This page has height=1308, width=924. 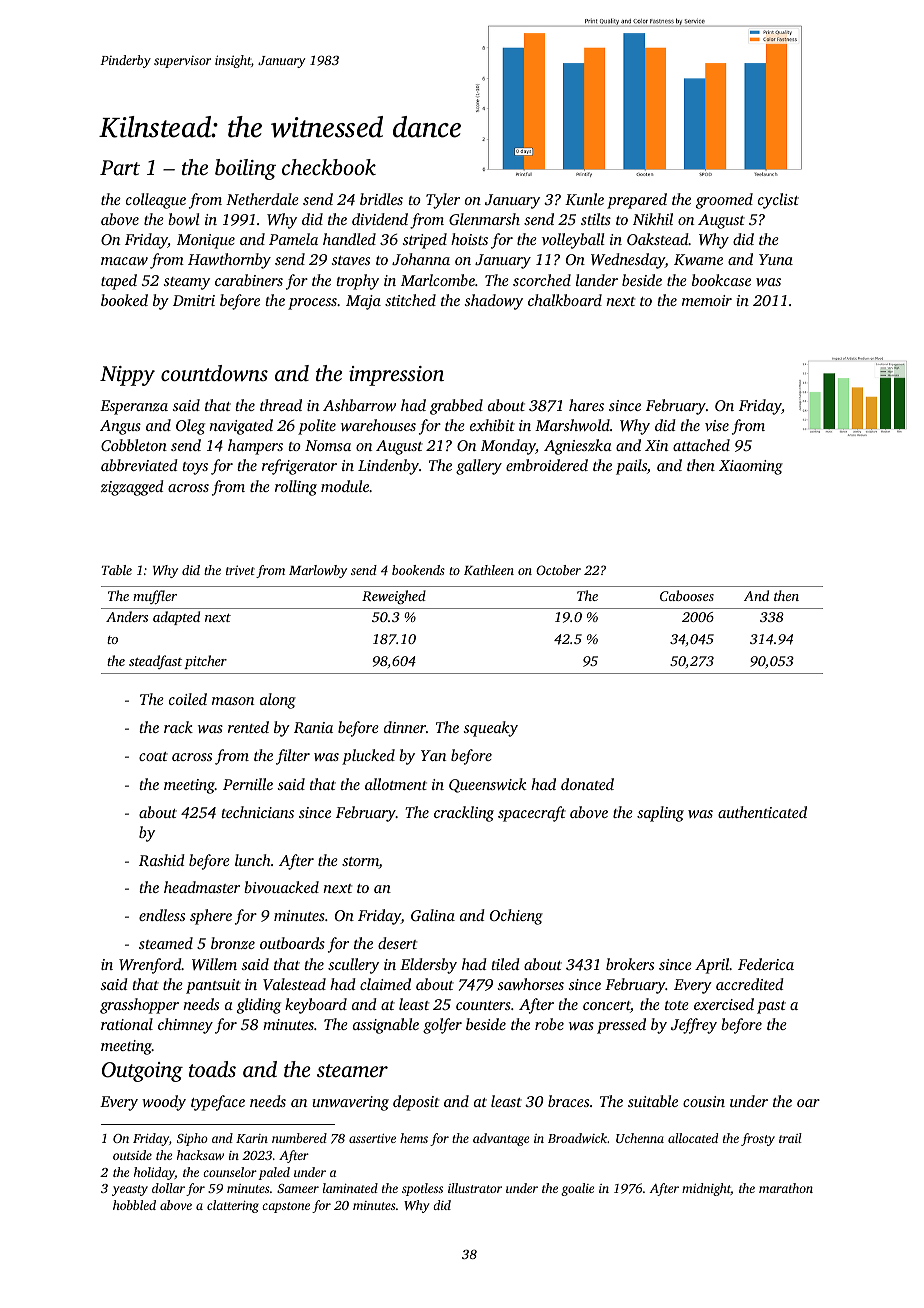 I want to click on Ochieng, so click(x=516, y=917).
